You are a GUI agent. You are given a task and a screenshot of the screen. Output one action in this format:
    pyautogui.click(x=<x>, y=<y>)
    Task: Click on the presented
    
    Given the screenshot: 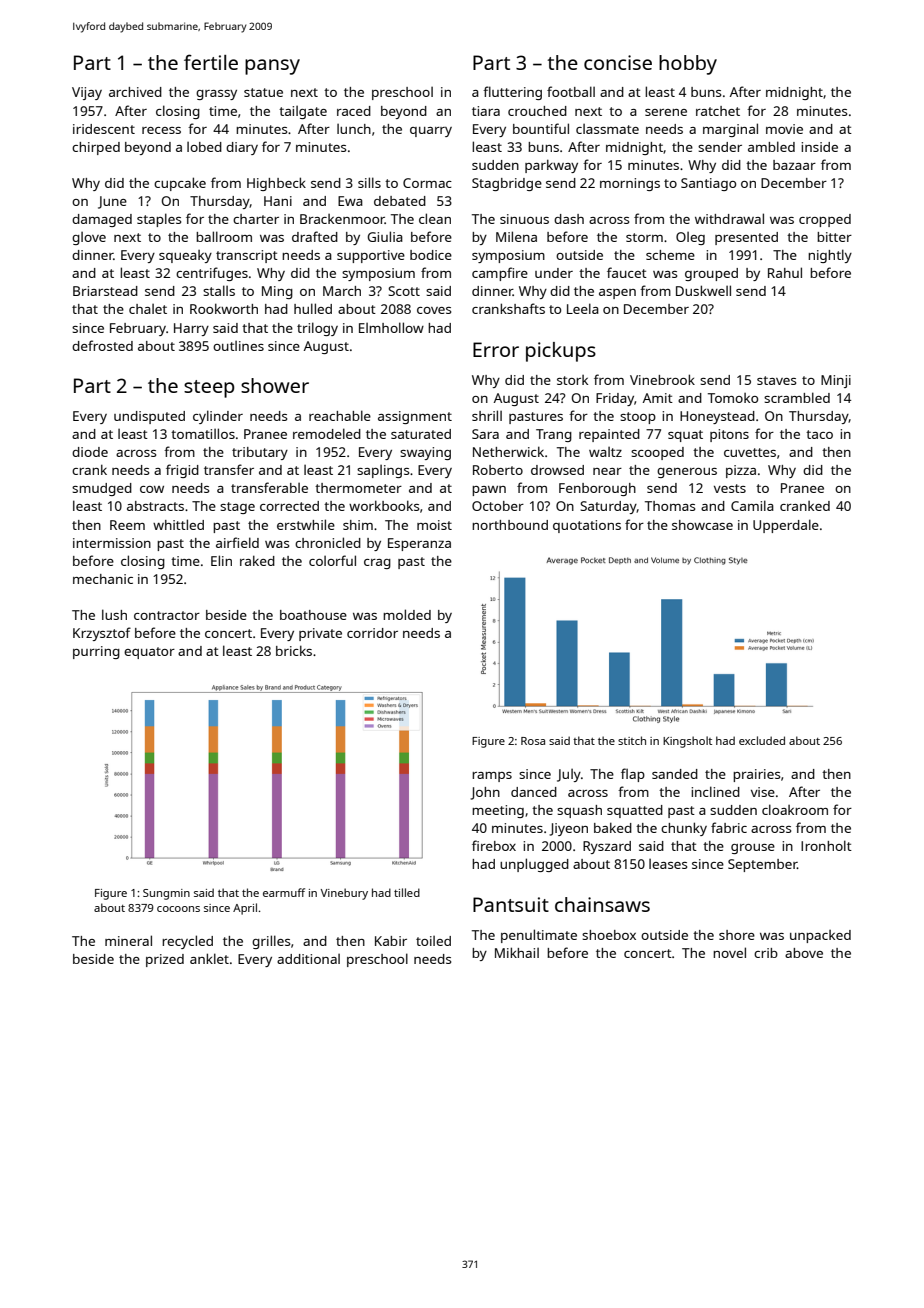 What is the action you would take?
    pyautogui.click(x=746, y=238)
